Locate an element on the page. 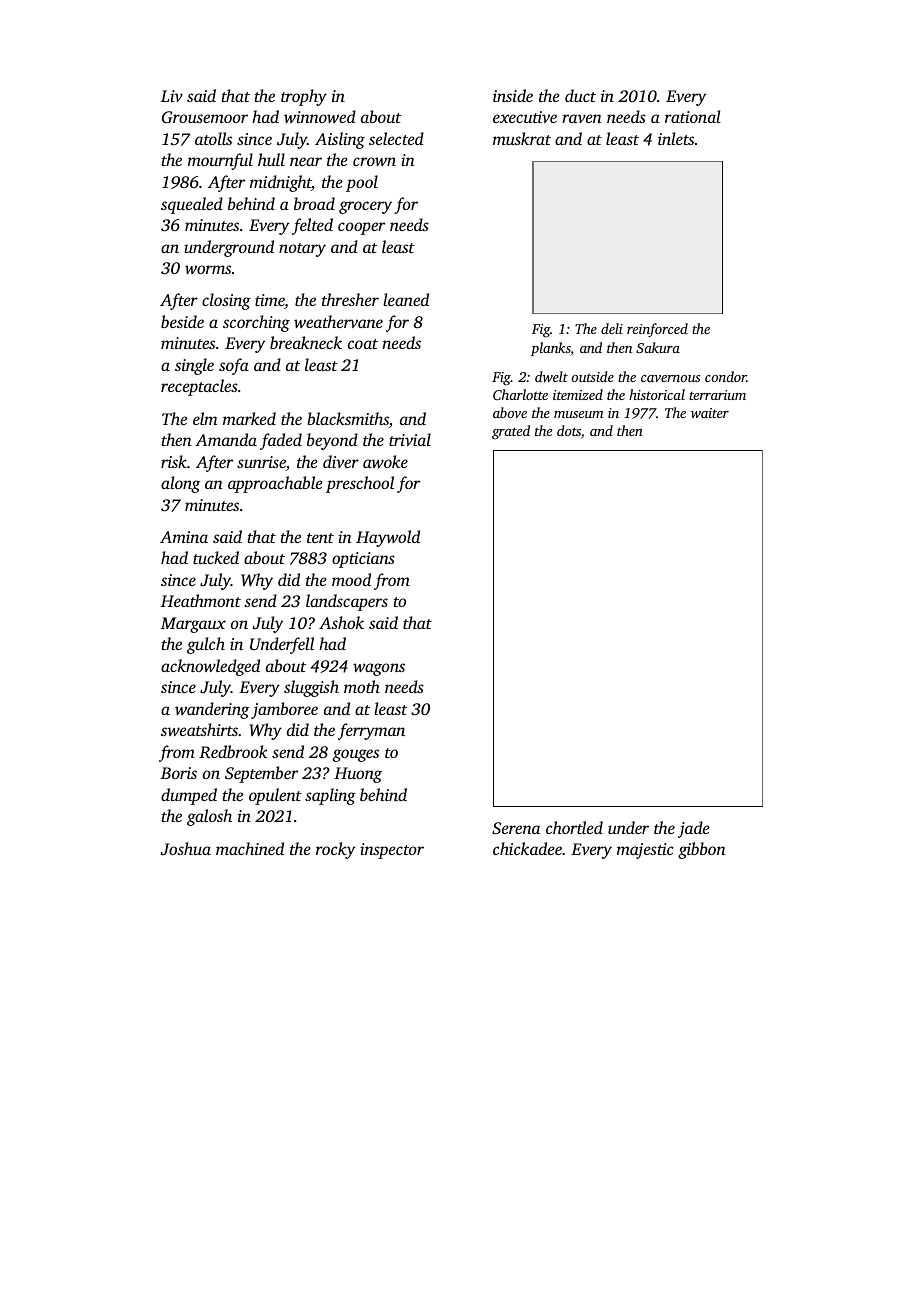  receptacles is located at coordinates (199, 387).
